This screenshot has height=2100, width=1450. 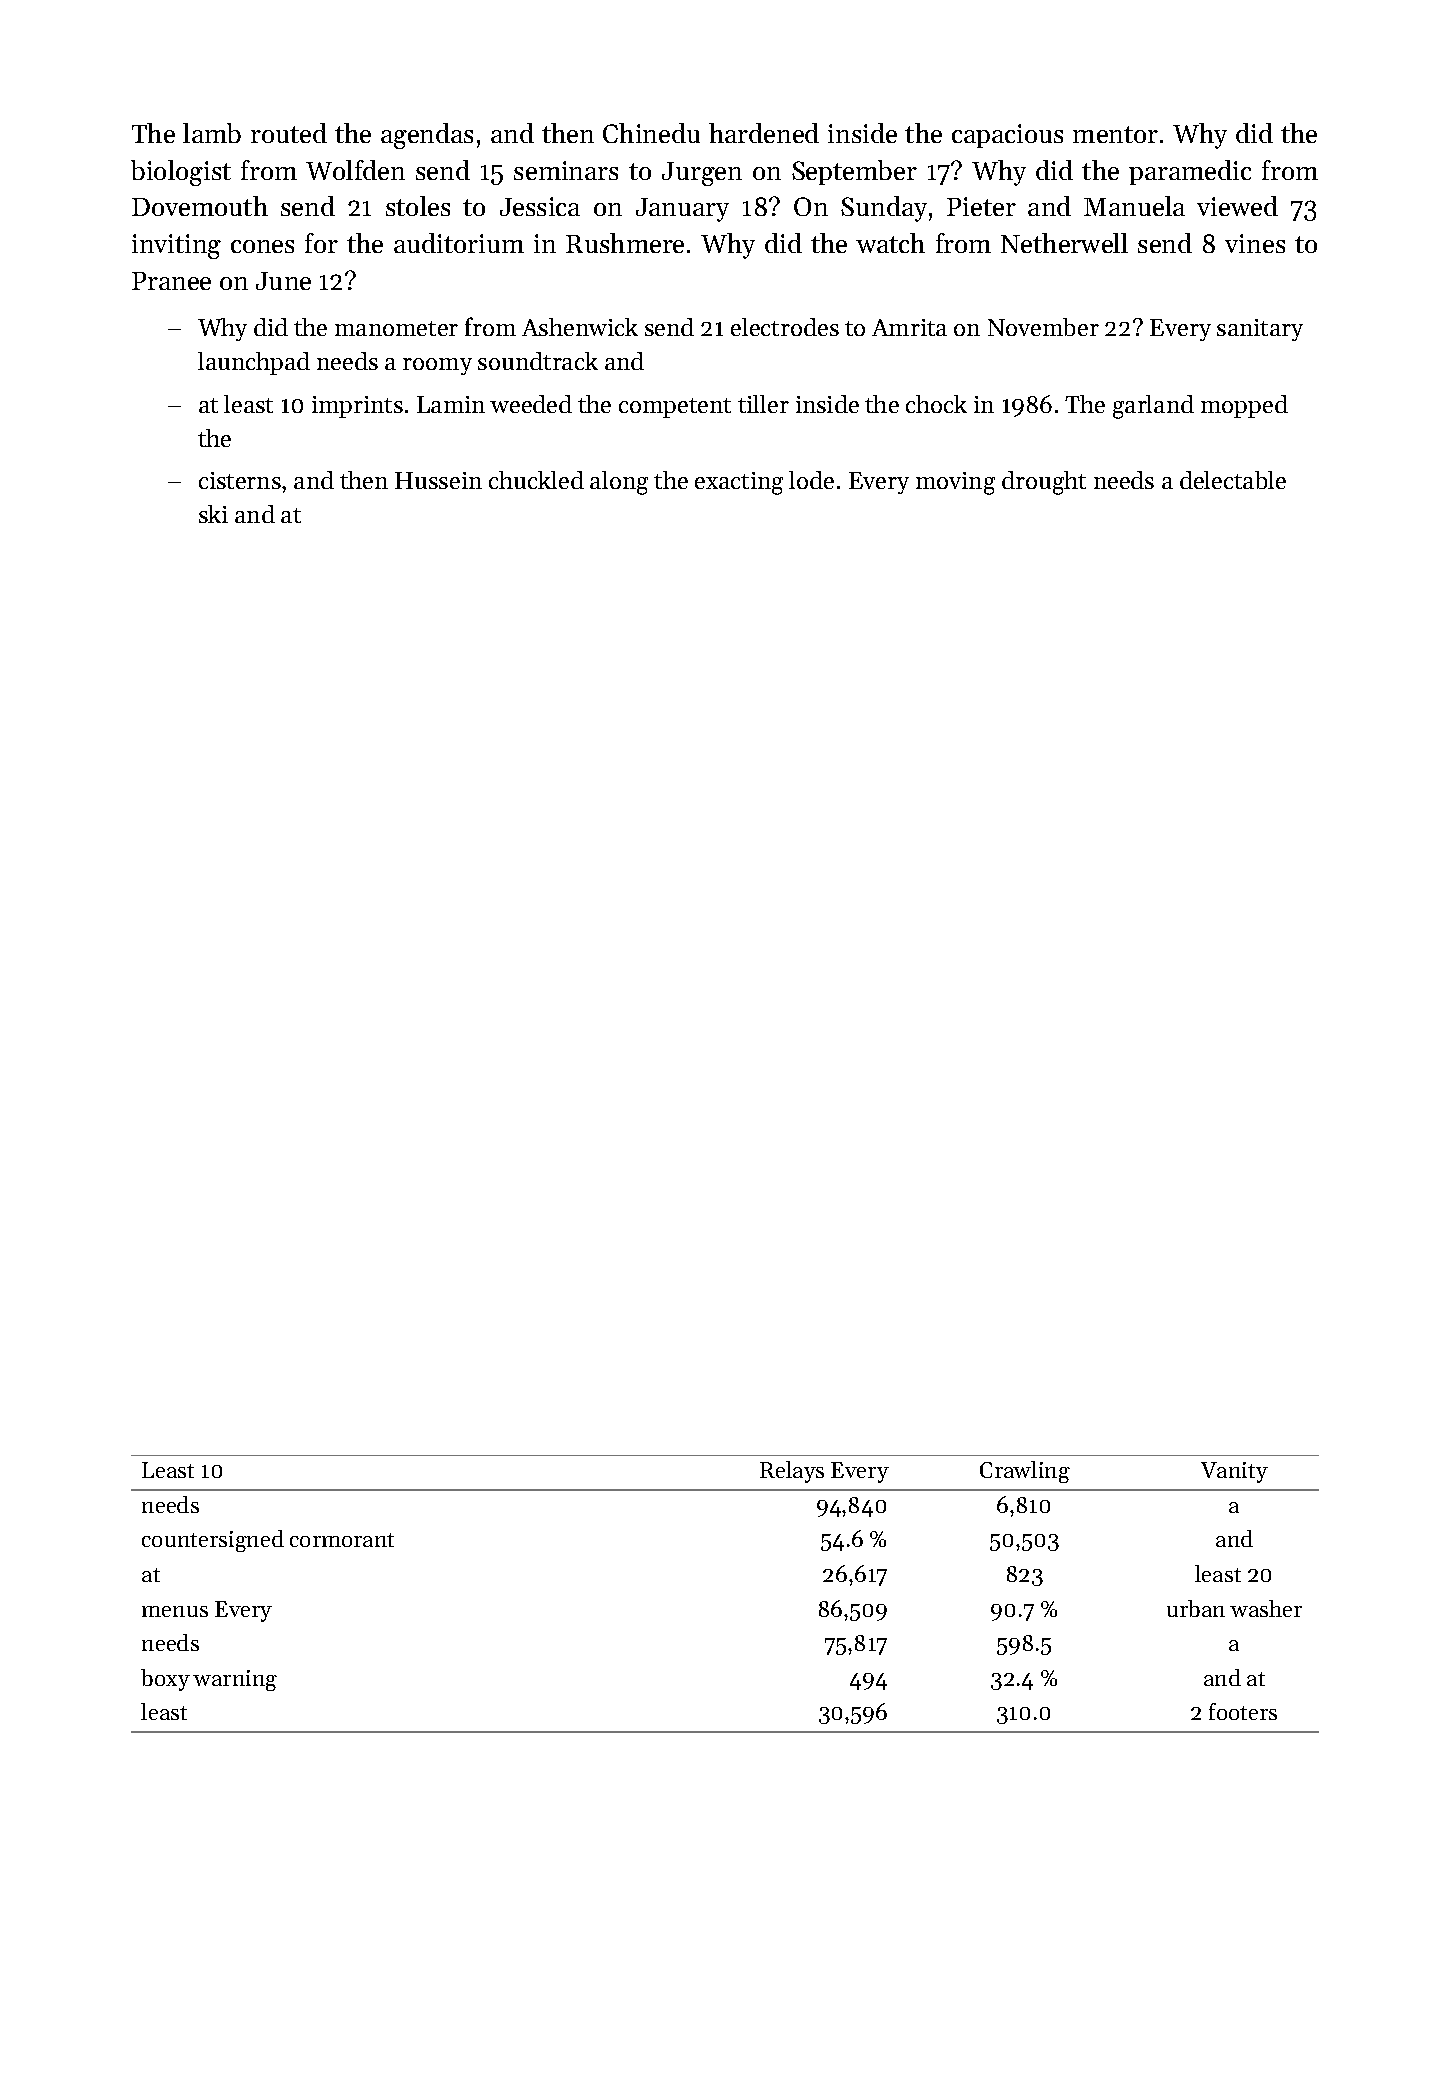 What do you see at coordinates (342, 1540) in the screenshot?
I see `cormorant` at bounding box center [342, 1540].
